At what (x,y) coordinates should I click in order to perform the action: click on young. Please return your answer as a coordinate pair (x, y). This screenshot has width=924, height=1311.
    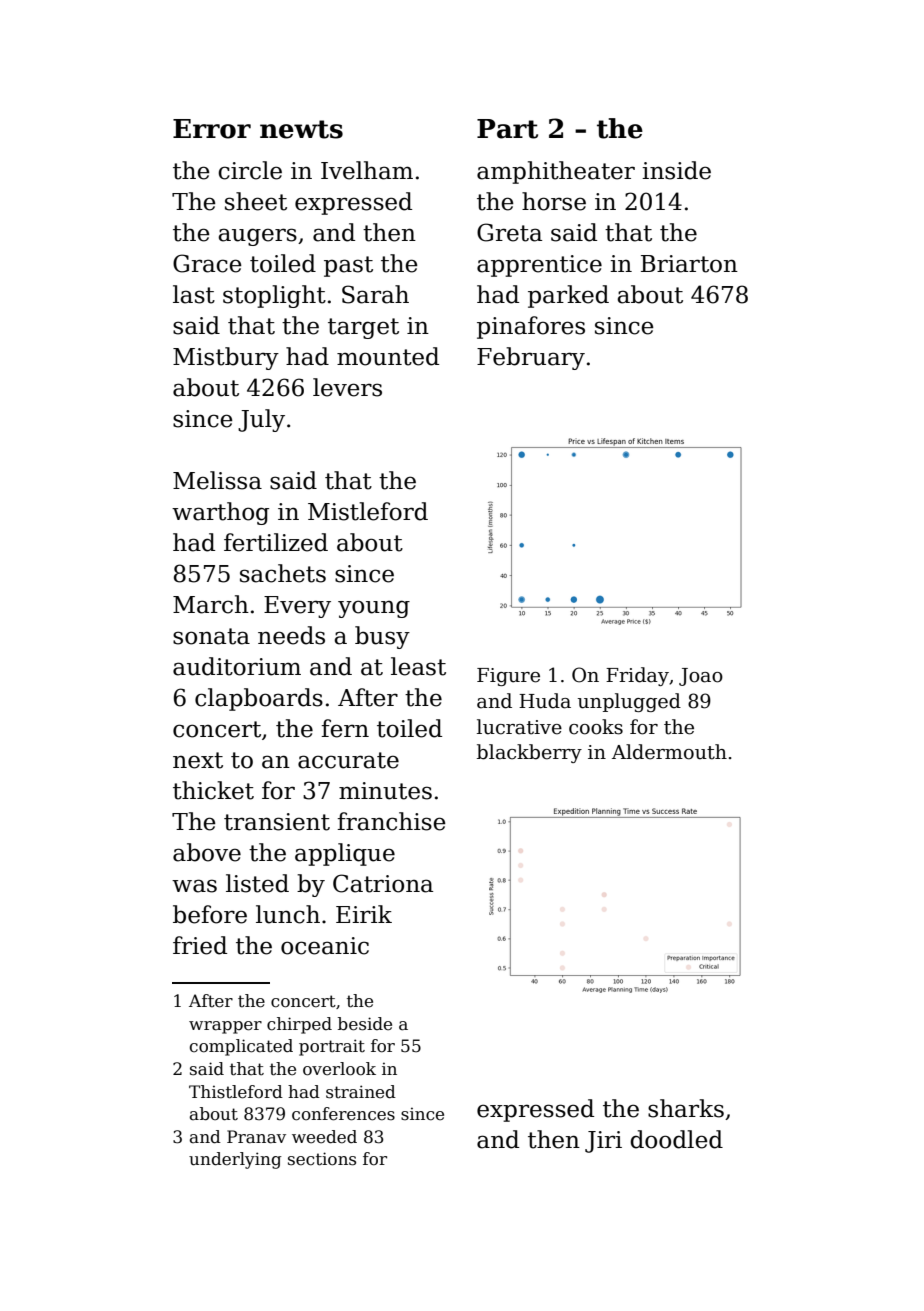
    Looking at the image, I should click on (374, 609).
